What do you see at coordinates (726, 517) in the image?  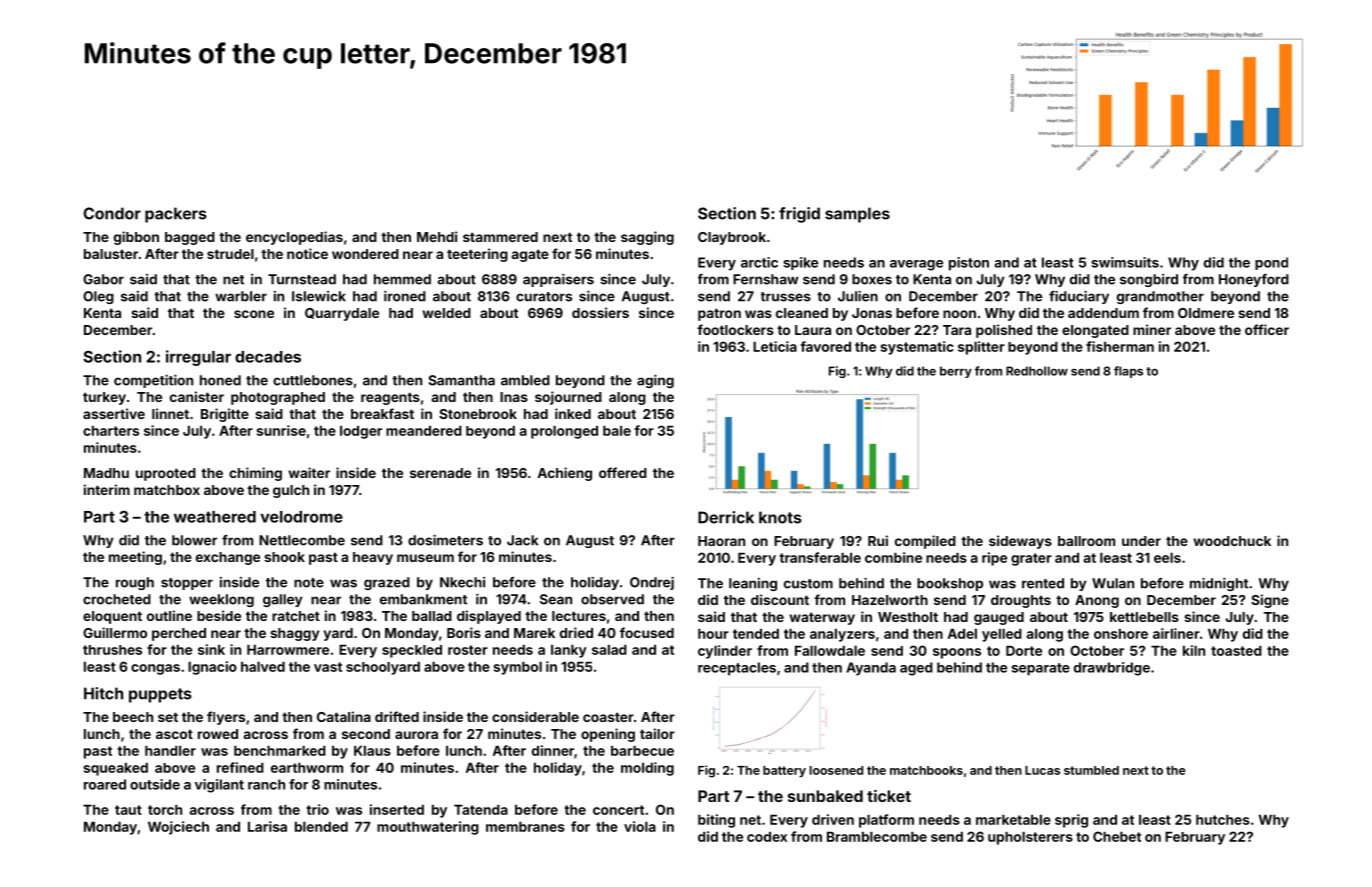 I see `Derrick` at bounding box center [726, 517].
